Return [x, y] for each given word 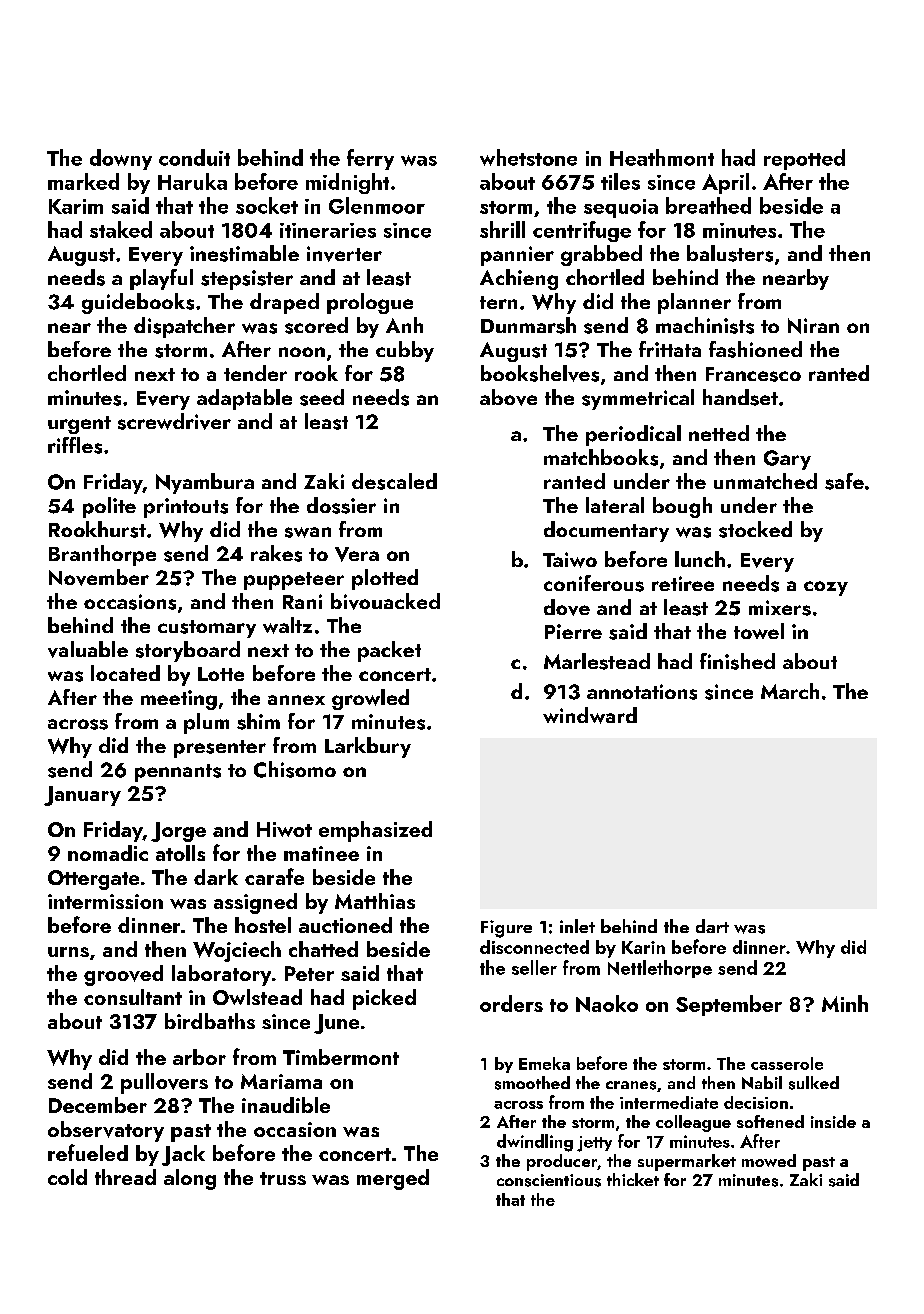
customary [207, 629]
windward [590, 715]
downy [121, 159]
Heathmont [662, 157]
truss [283, 1178]
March [790, 691]
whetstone [528, 157]
